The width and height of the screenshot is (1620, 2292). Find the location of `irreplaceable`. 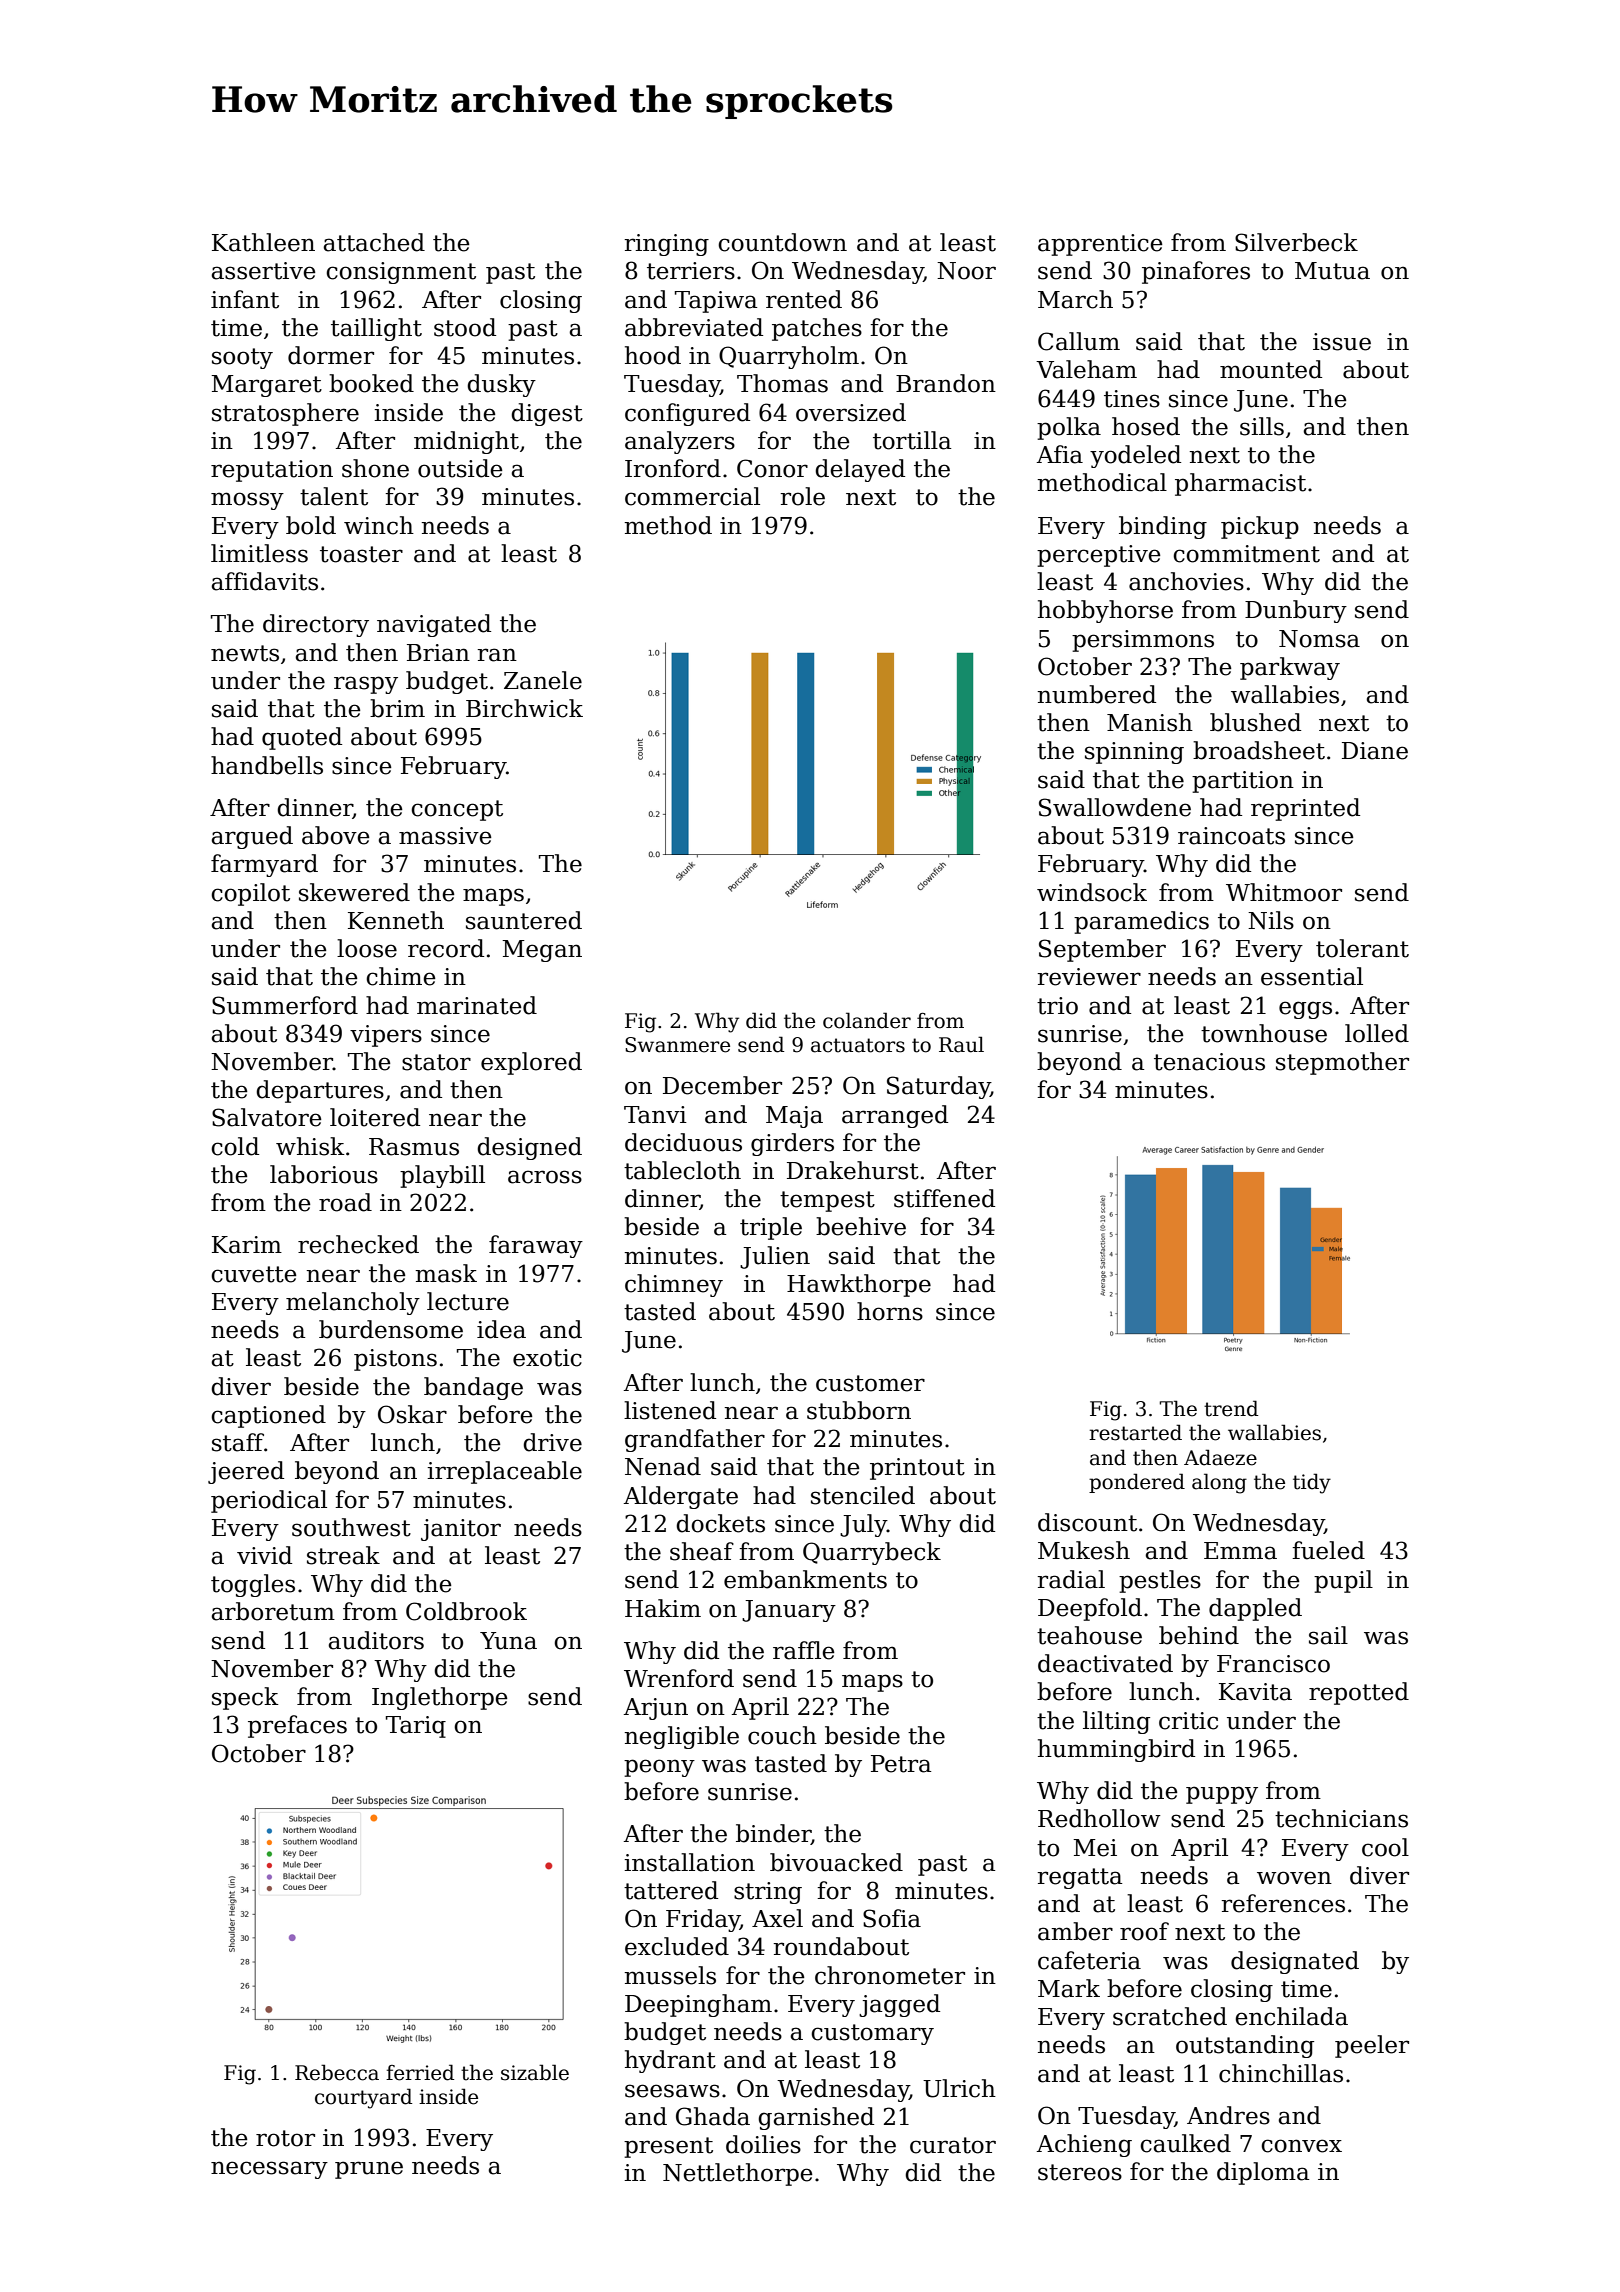

irreplaceable is located at coordinates (504, 1472).
